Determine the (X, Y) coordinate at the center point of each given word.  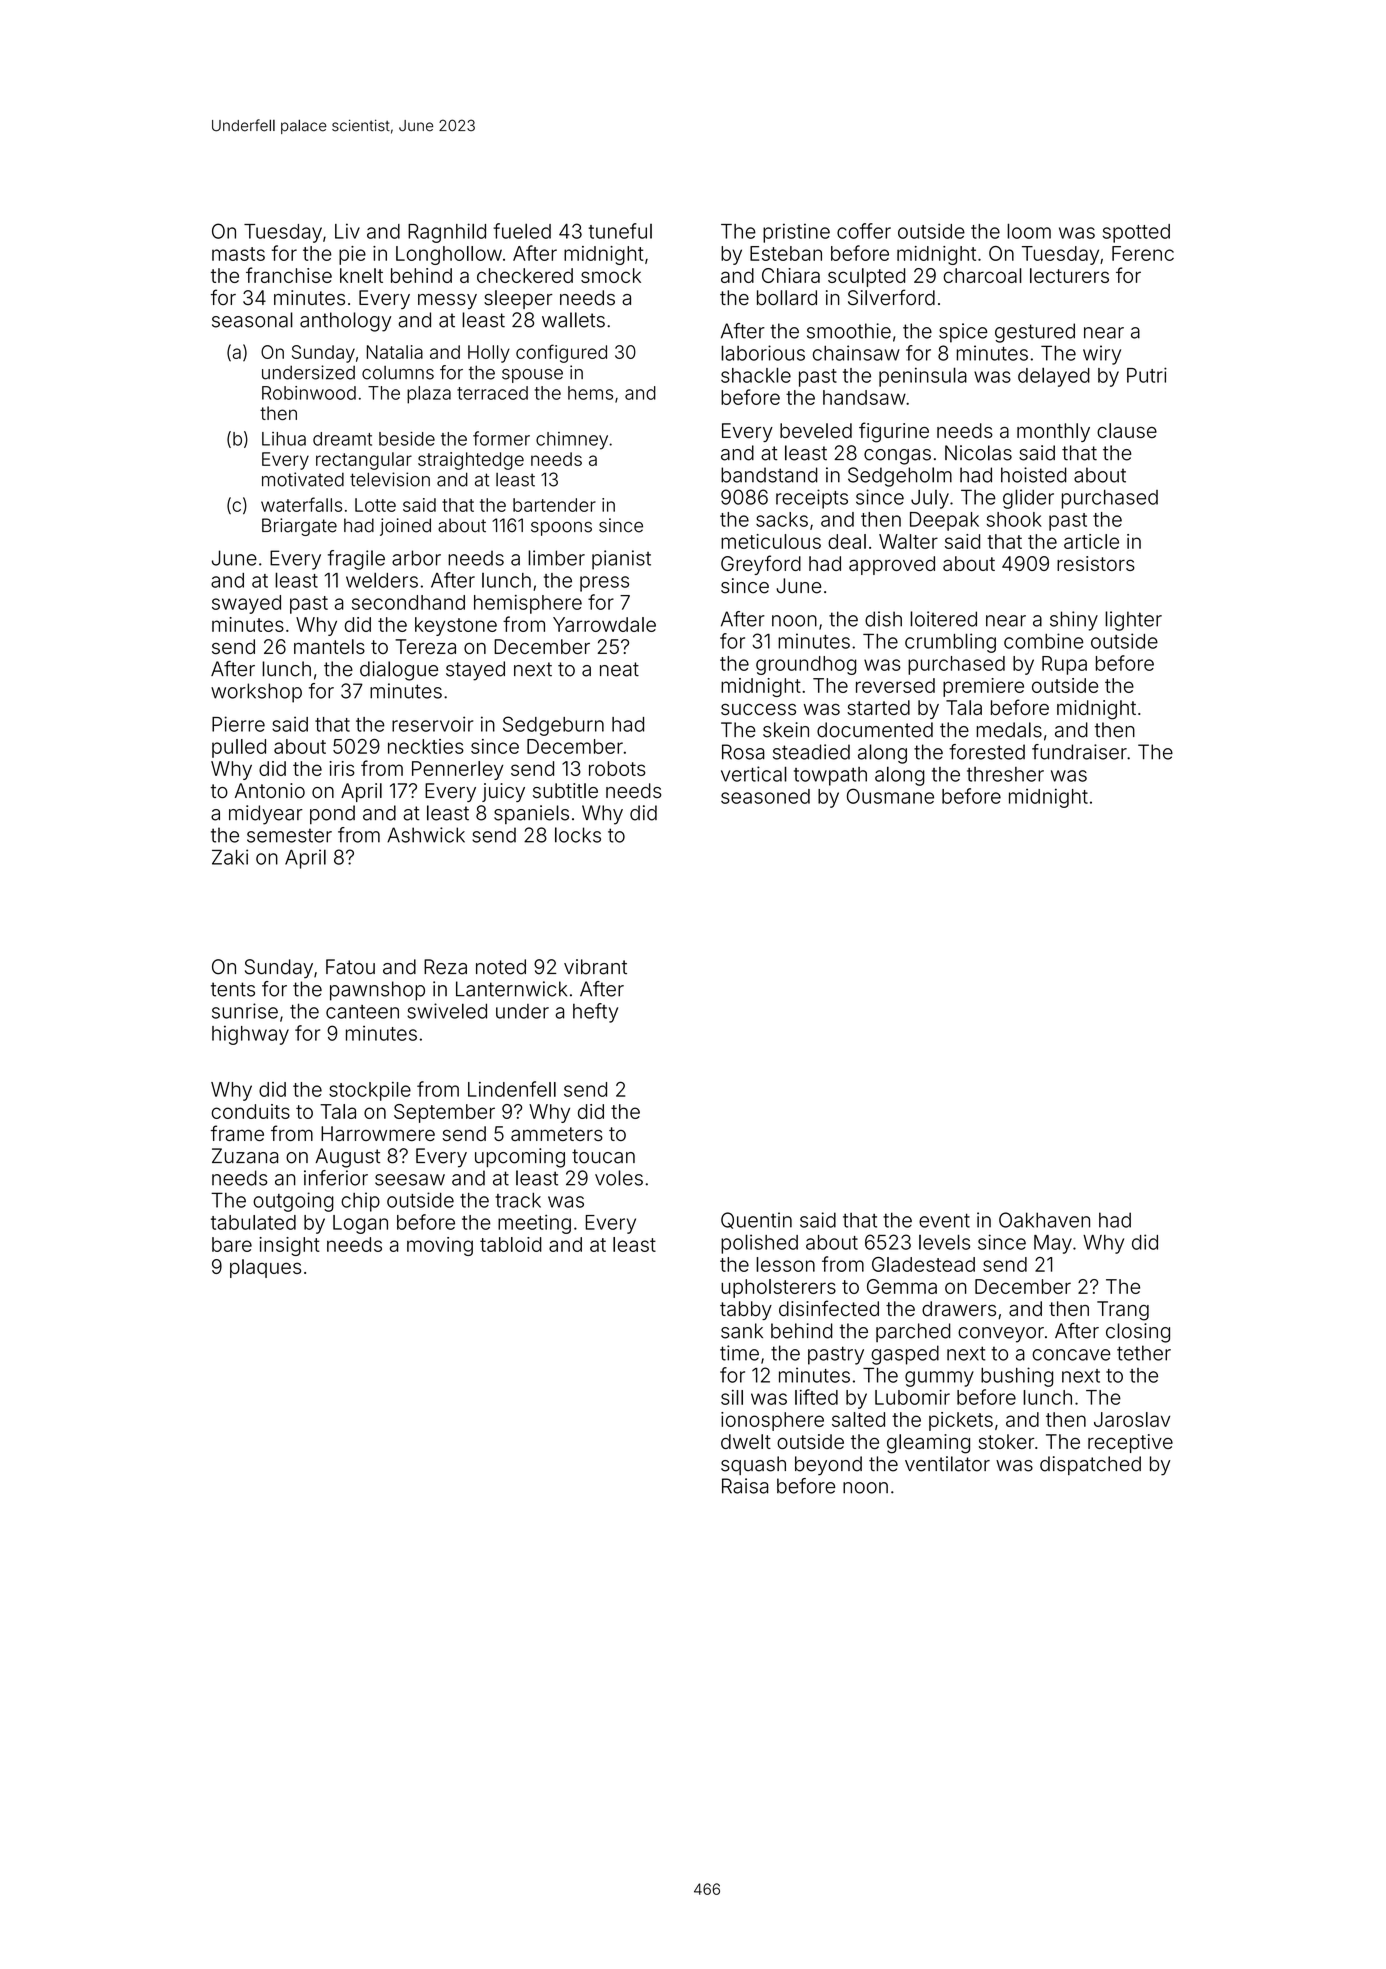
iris (342, 768)
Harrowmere (378, 1133)
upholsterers (778, 1288)
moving (440, 1246)
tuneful (620, 231)
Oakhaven (1044, 1220)
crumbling (950, 643)
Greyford (761, 565)
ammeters (557, 1134)
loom (1029, 231)
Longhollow (449, 255)
